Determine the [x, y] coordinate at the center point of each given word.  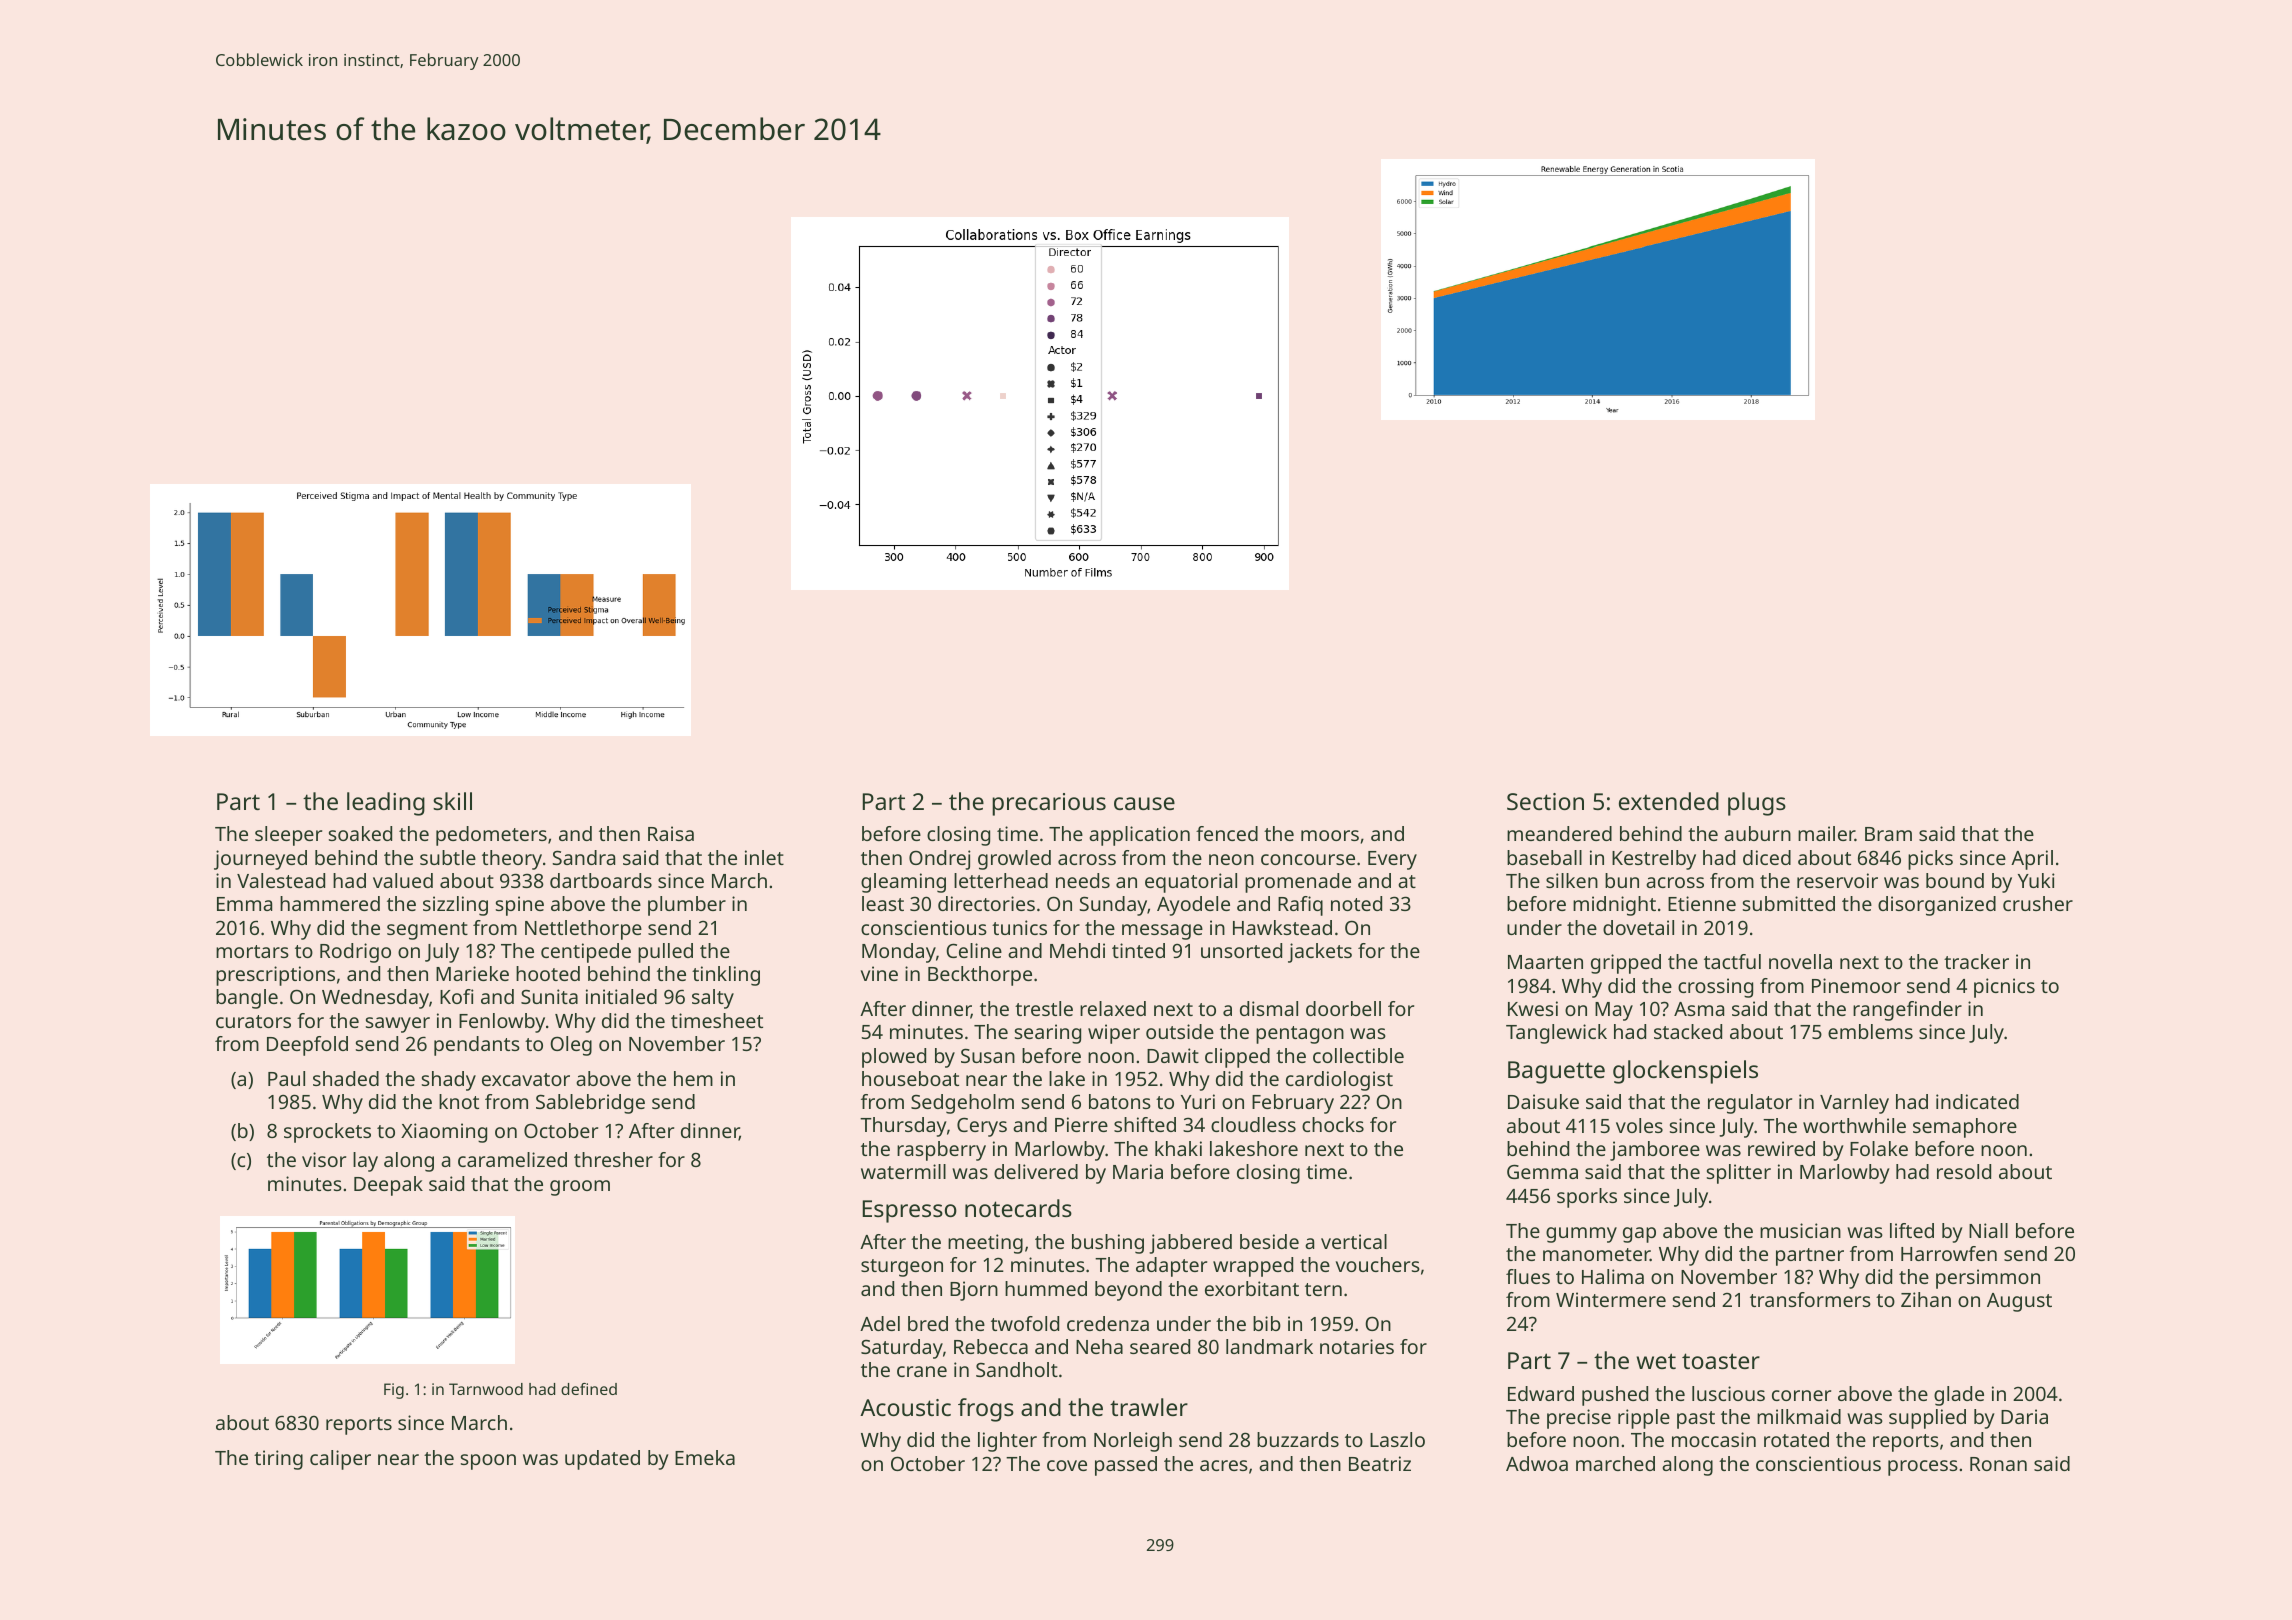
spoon [488, 1462]
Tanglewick [1556, 1034]
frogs [986, 1410]
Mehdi [1077, 950]
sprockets [327, 1133]
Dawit [1173, 1055]
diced [1767, 857]
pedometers [491, 836]
